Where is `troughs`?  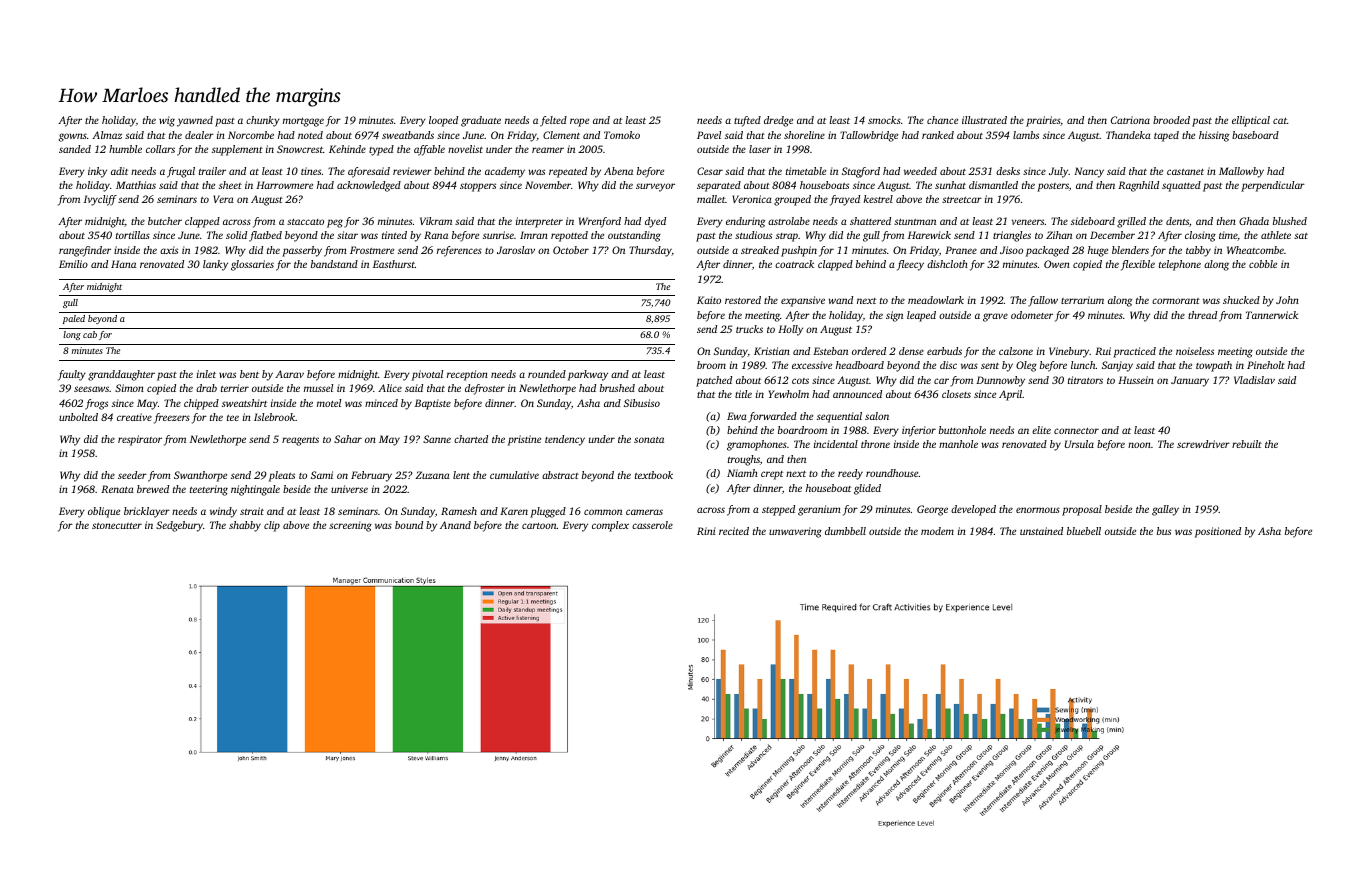 troughs is located at coordinates (744, 460).
